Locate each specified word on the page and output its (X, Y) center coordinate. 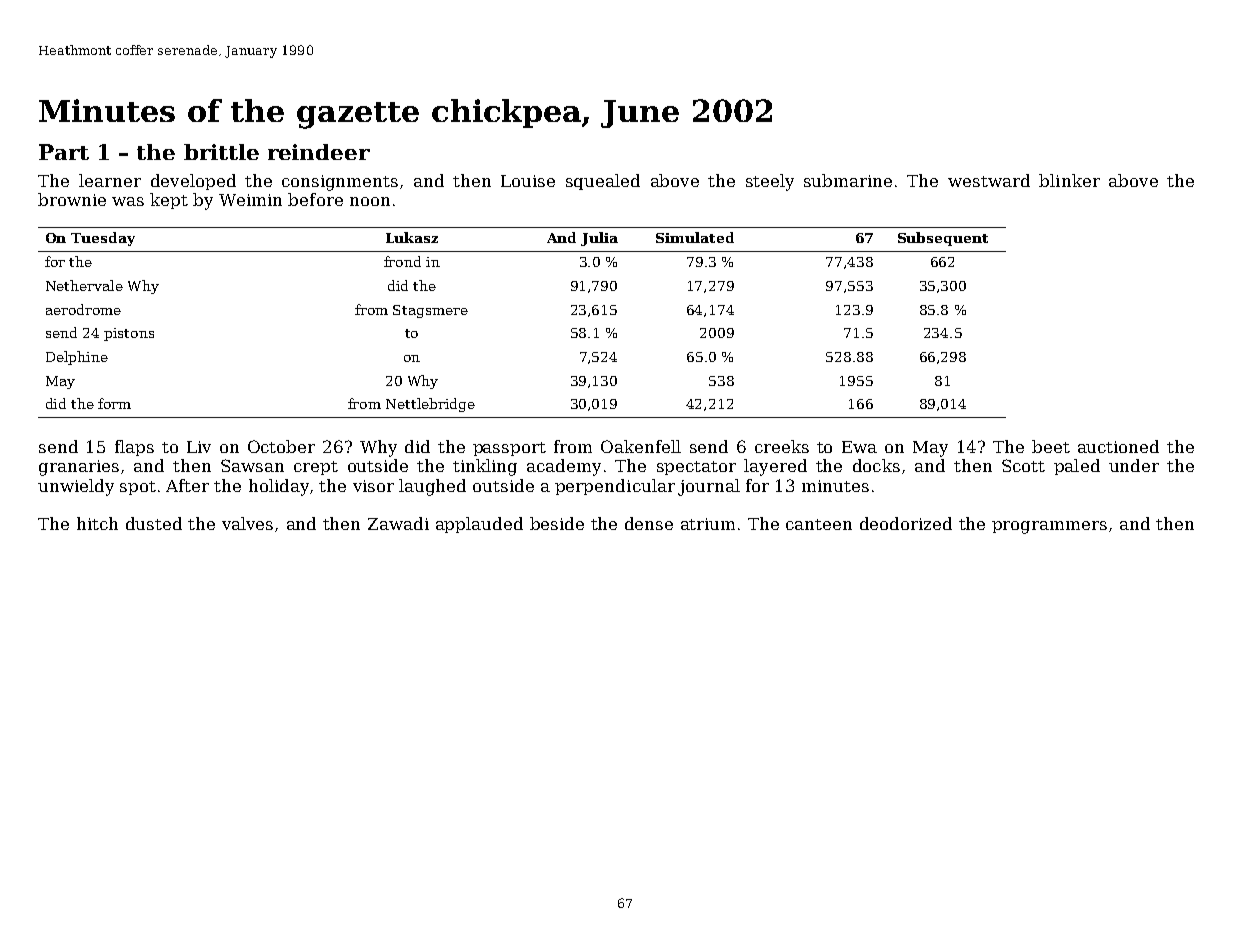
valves (247, 523)
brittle (221, 152)
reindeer (319, 152)
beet (1051, 446)
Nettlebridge (430, 405)
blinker (1069, 180)
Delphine (77, 358)
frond (402, 261)
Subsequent (943, 239)
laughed (432, 487)
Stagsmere (430, 311)
